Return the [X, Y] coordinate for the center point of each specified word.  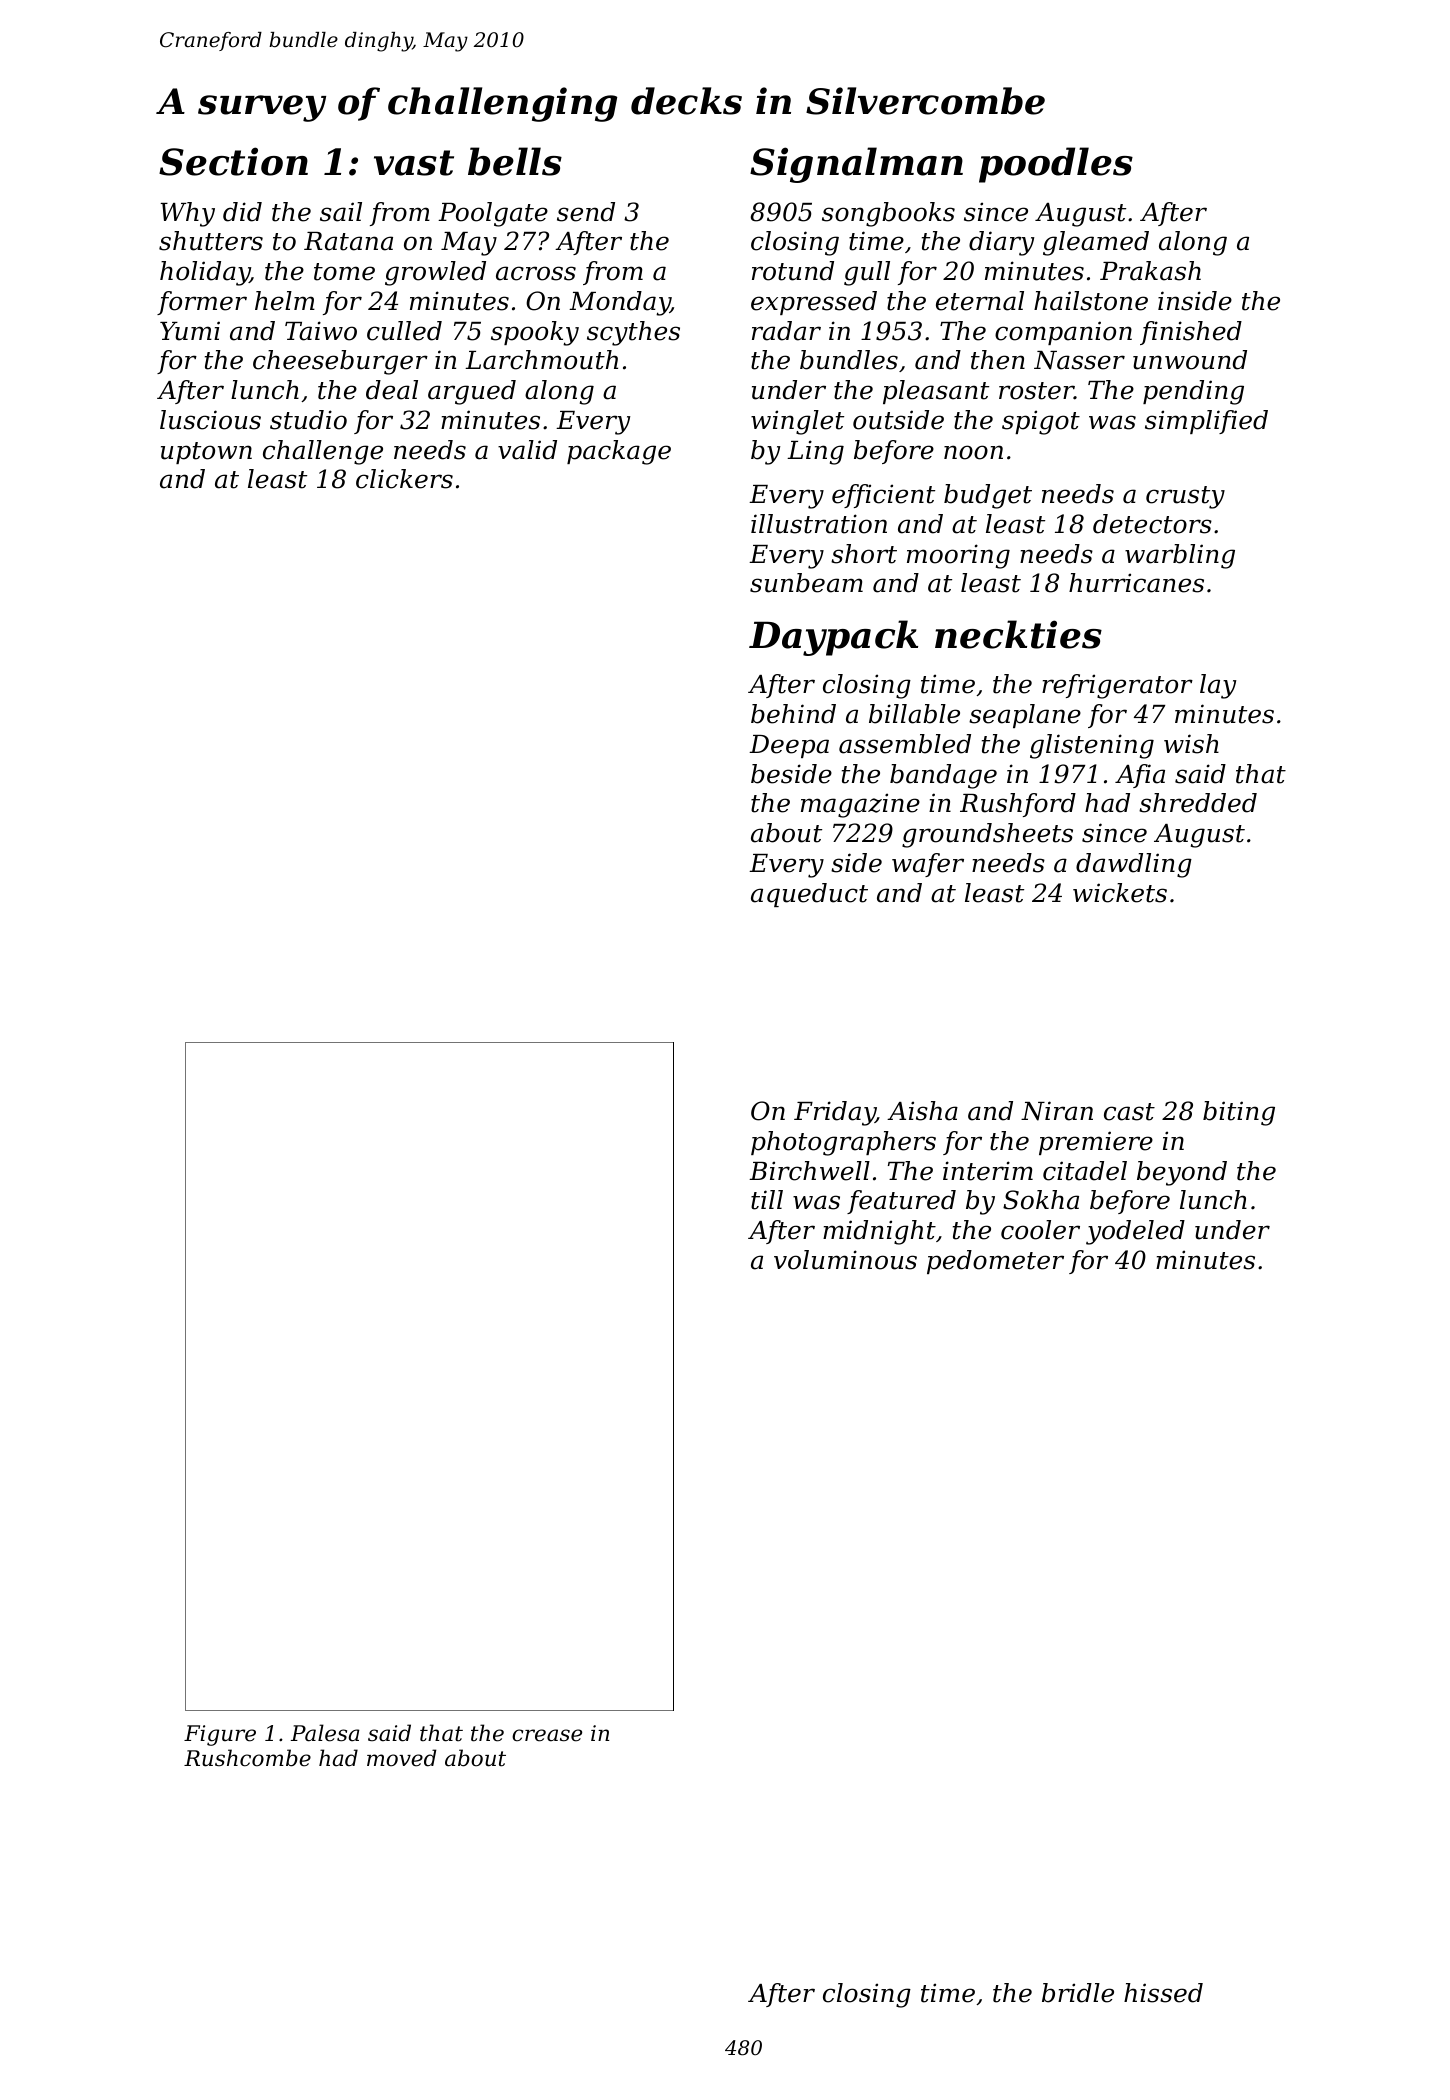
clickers [404, 479]
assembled [905, 744]
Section [233, 161]
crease [547, 1735]
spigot [1041, 422]
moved [401, 1758]
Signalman [856, 165]
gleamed [1096, 243]
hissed [1163, 1993]
